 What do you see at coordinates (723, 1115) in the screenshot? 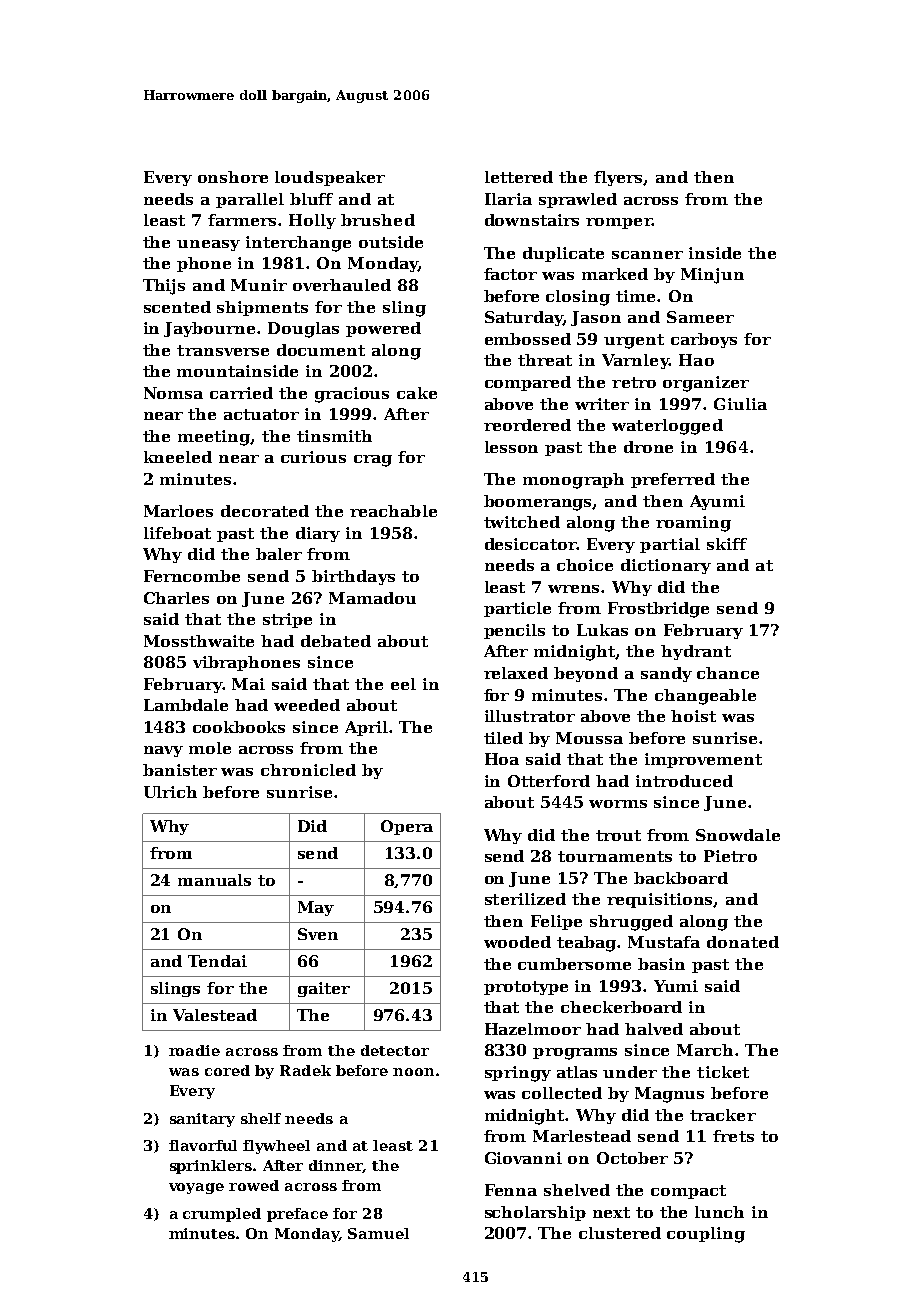
I see `tracker` at bounding box center [723, 1115].
